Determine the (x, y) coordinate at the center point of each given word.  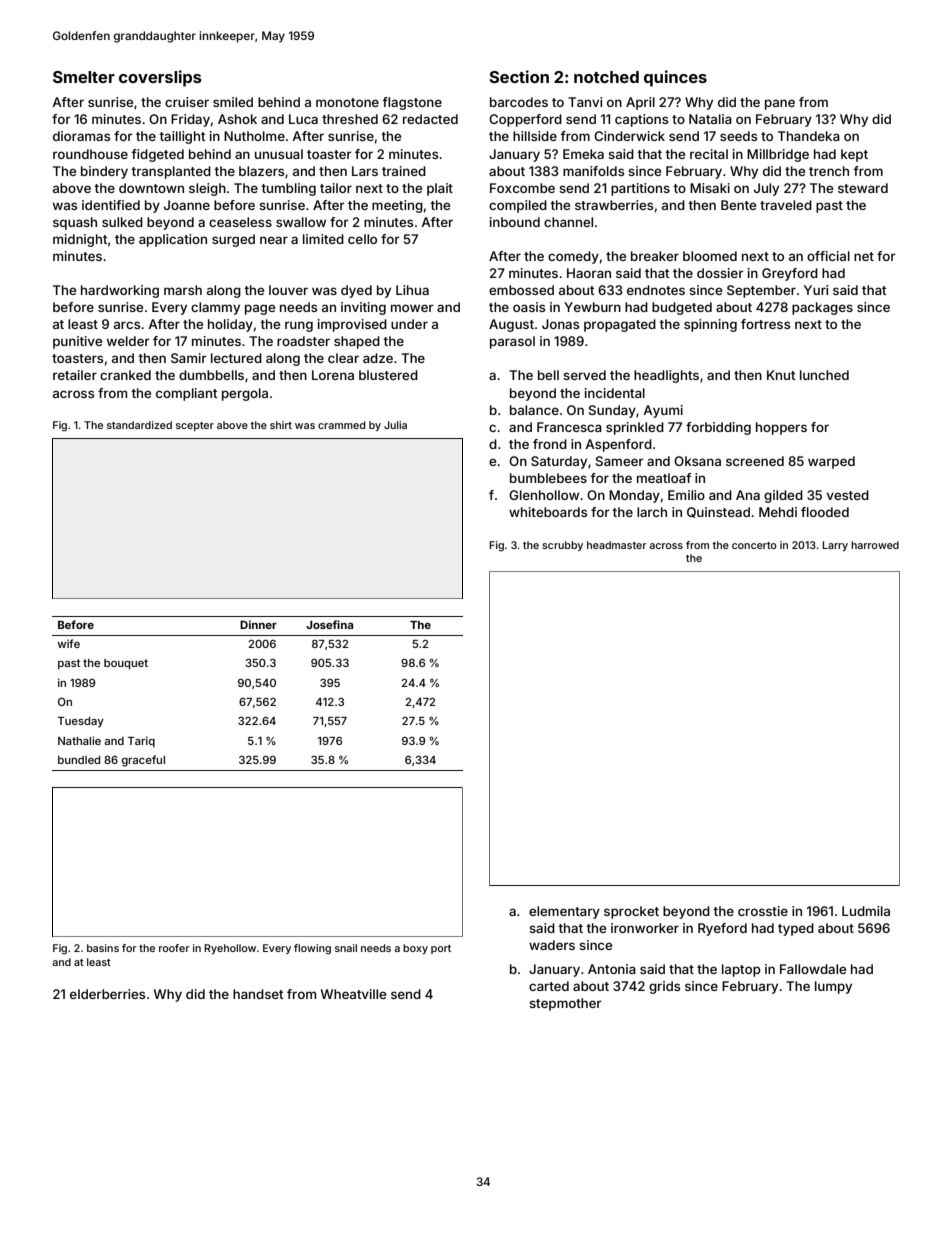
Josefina (329, 624)
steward (863, 188)
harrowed (875, 545)
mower (412, 308)
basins (103, 948)
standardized (139, 425)
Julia (395, 425)
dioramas (81, 136)
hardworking (120, 291)
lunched (824, 375)
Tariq (141, 741)
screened (755, 461)
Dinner (258, 624)
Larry (835, 546)
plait (440, 189)
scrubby (562, 546)
